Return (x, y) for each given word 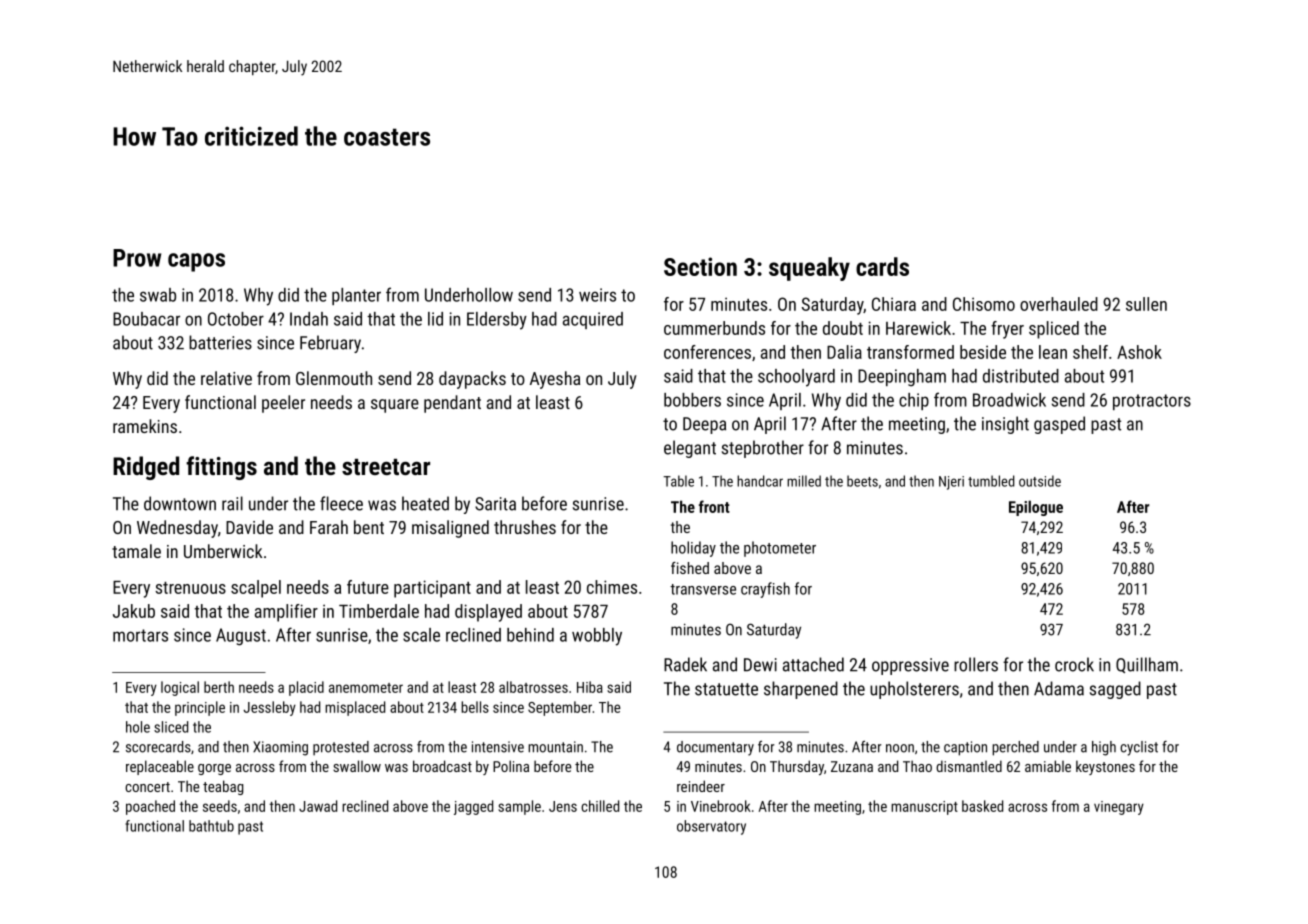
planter (356, 296)
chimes (612, 587)
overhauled (1059, 304)
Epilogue (1036, 508)
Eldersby (497, 321)
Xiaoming (280, 748)
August (241, 637)
